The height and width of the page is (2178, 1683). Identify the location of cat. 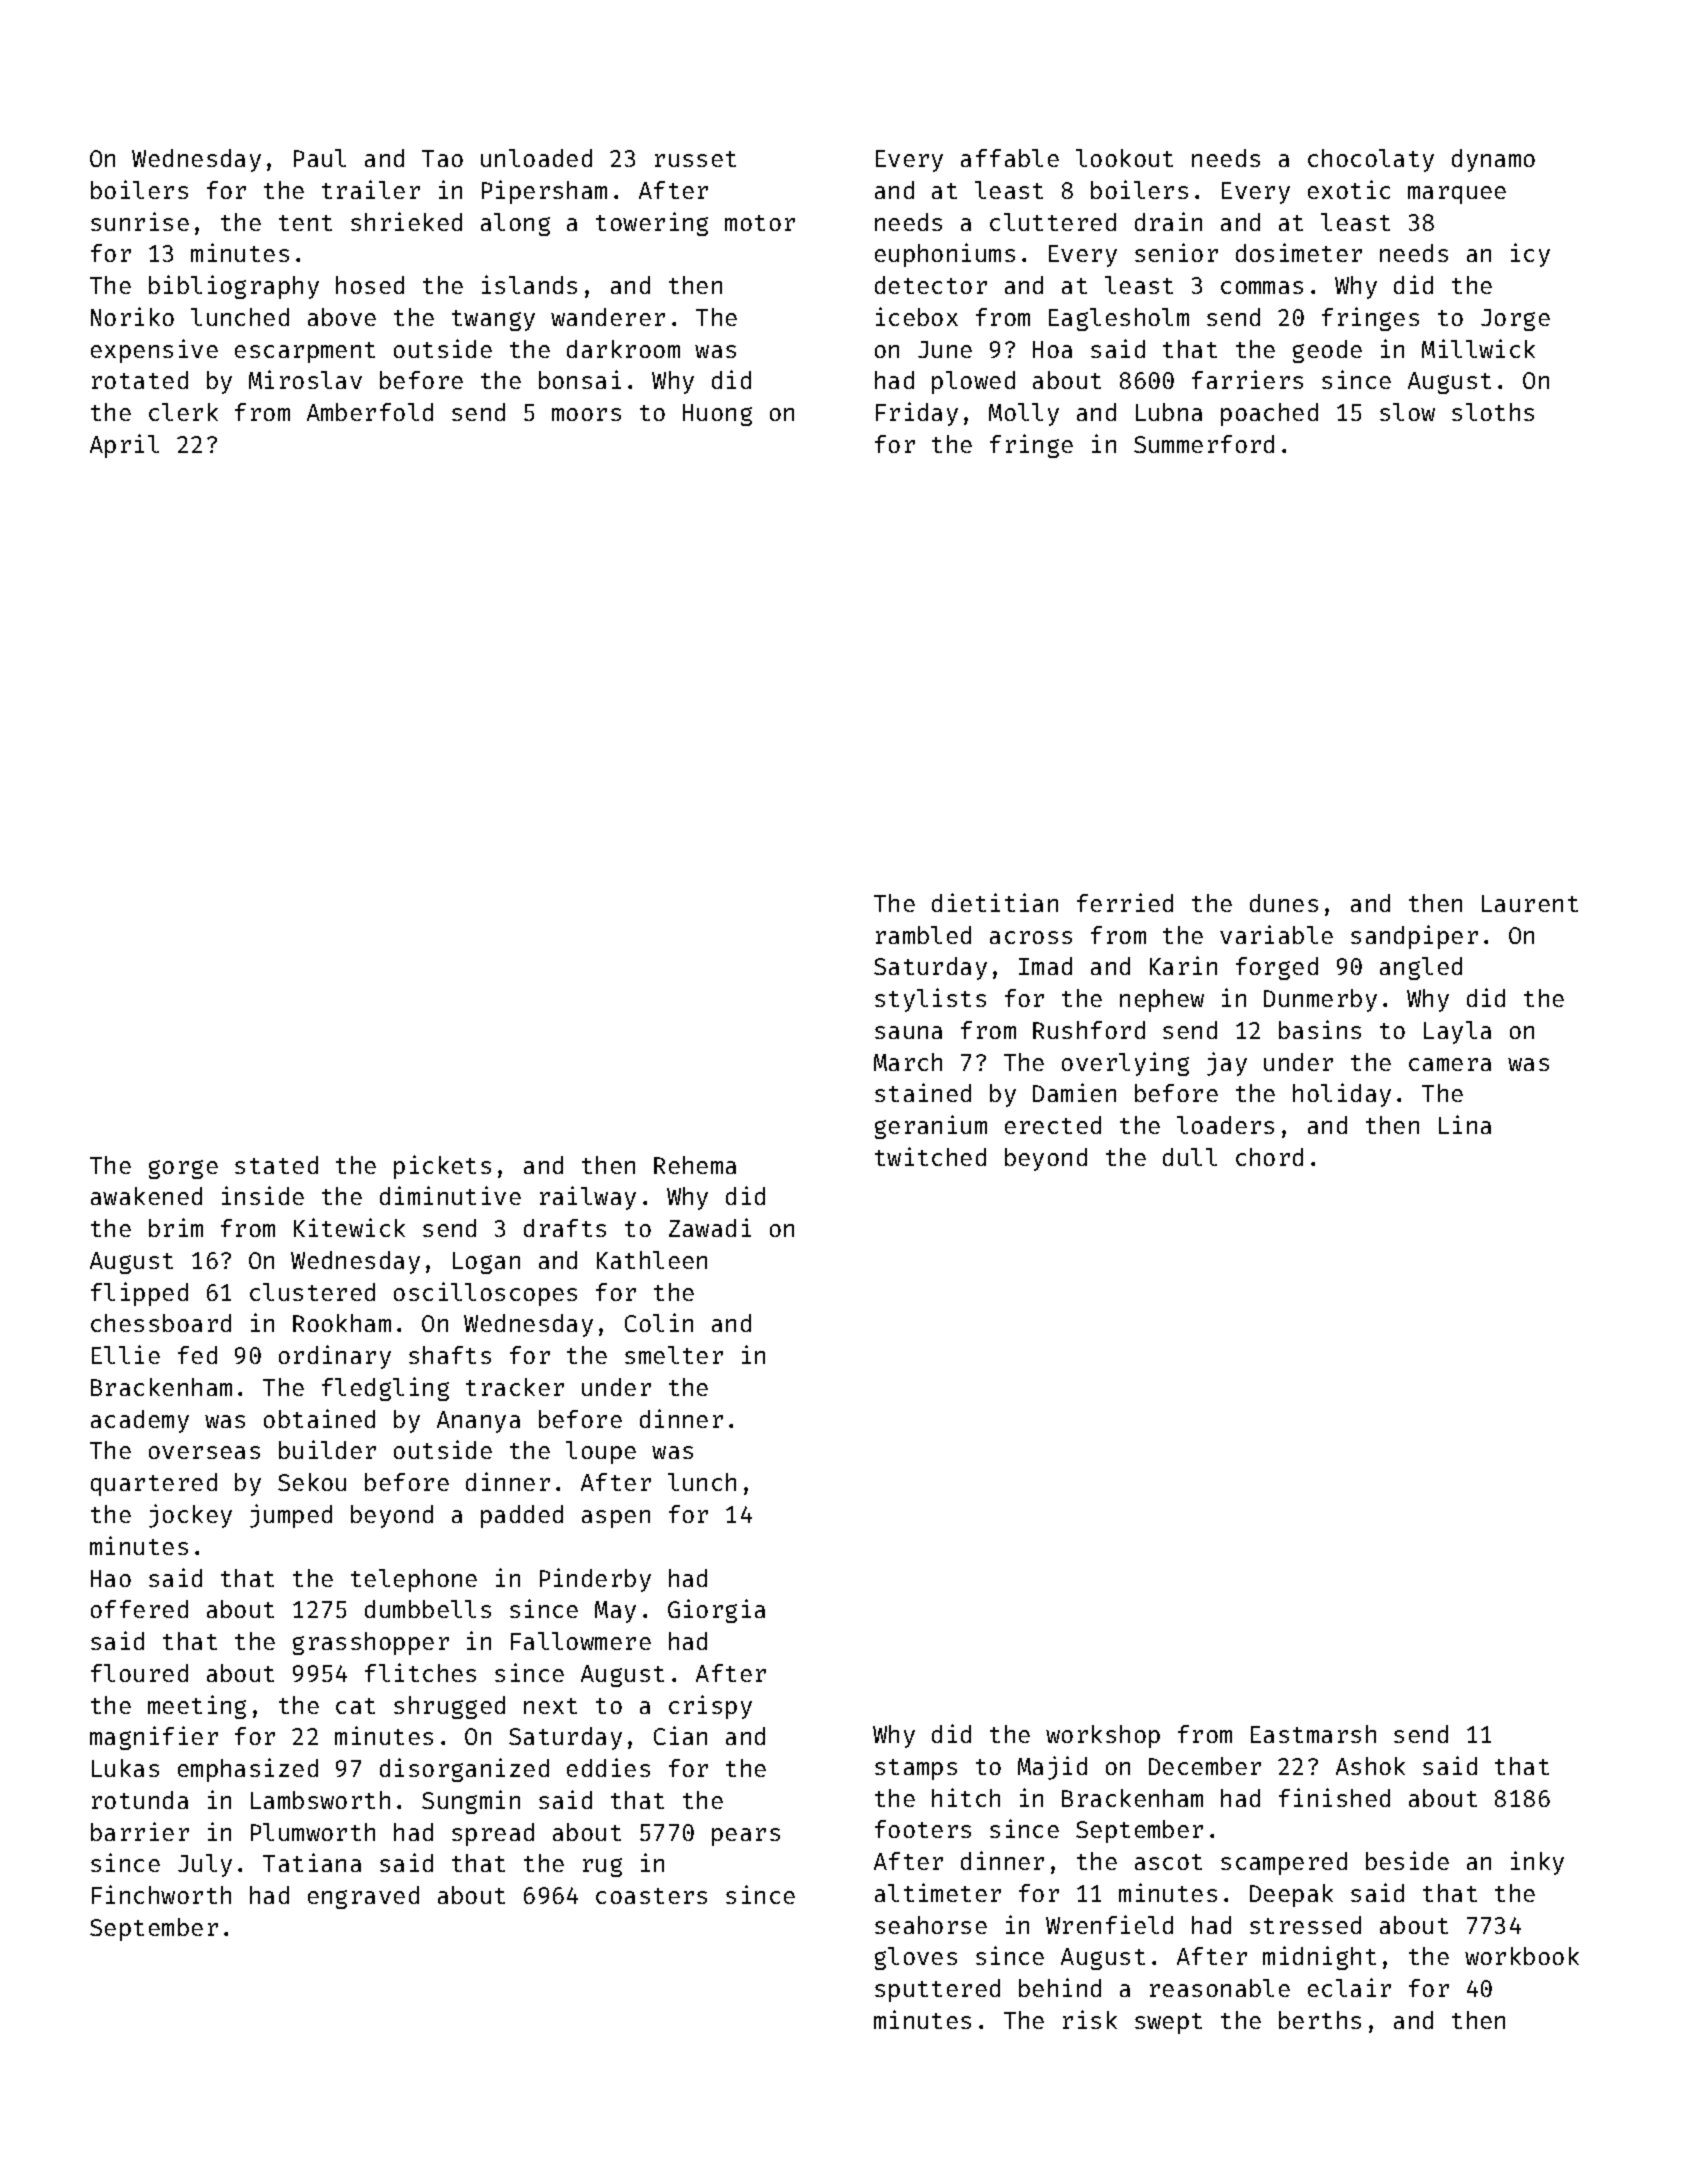
(355, 1706).
